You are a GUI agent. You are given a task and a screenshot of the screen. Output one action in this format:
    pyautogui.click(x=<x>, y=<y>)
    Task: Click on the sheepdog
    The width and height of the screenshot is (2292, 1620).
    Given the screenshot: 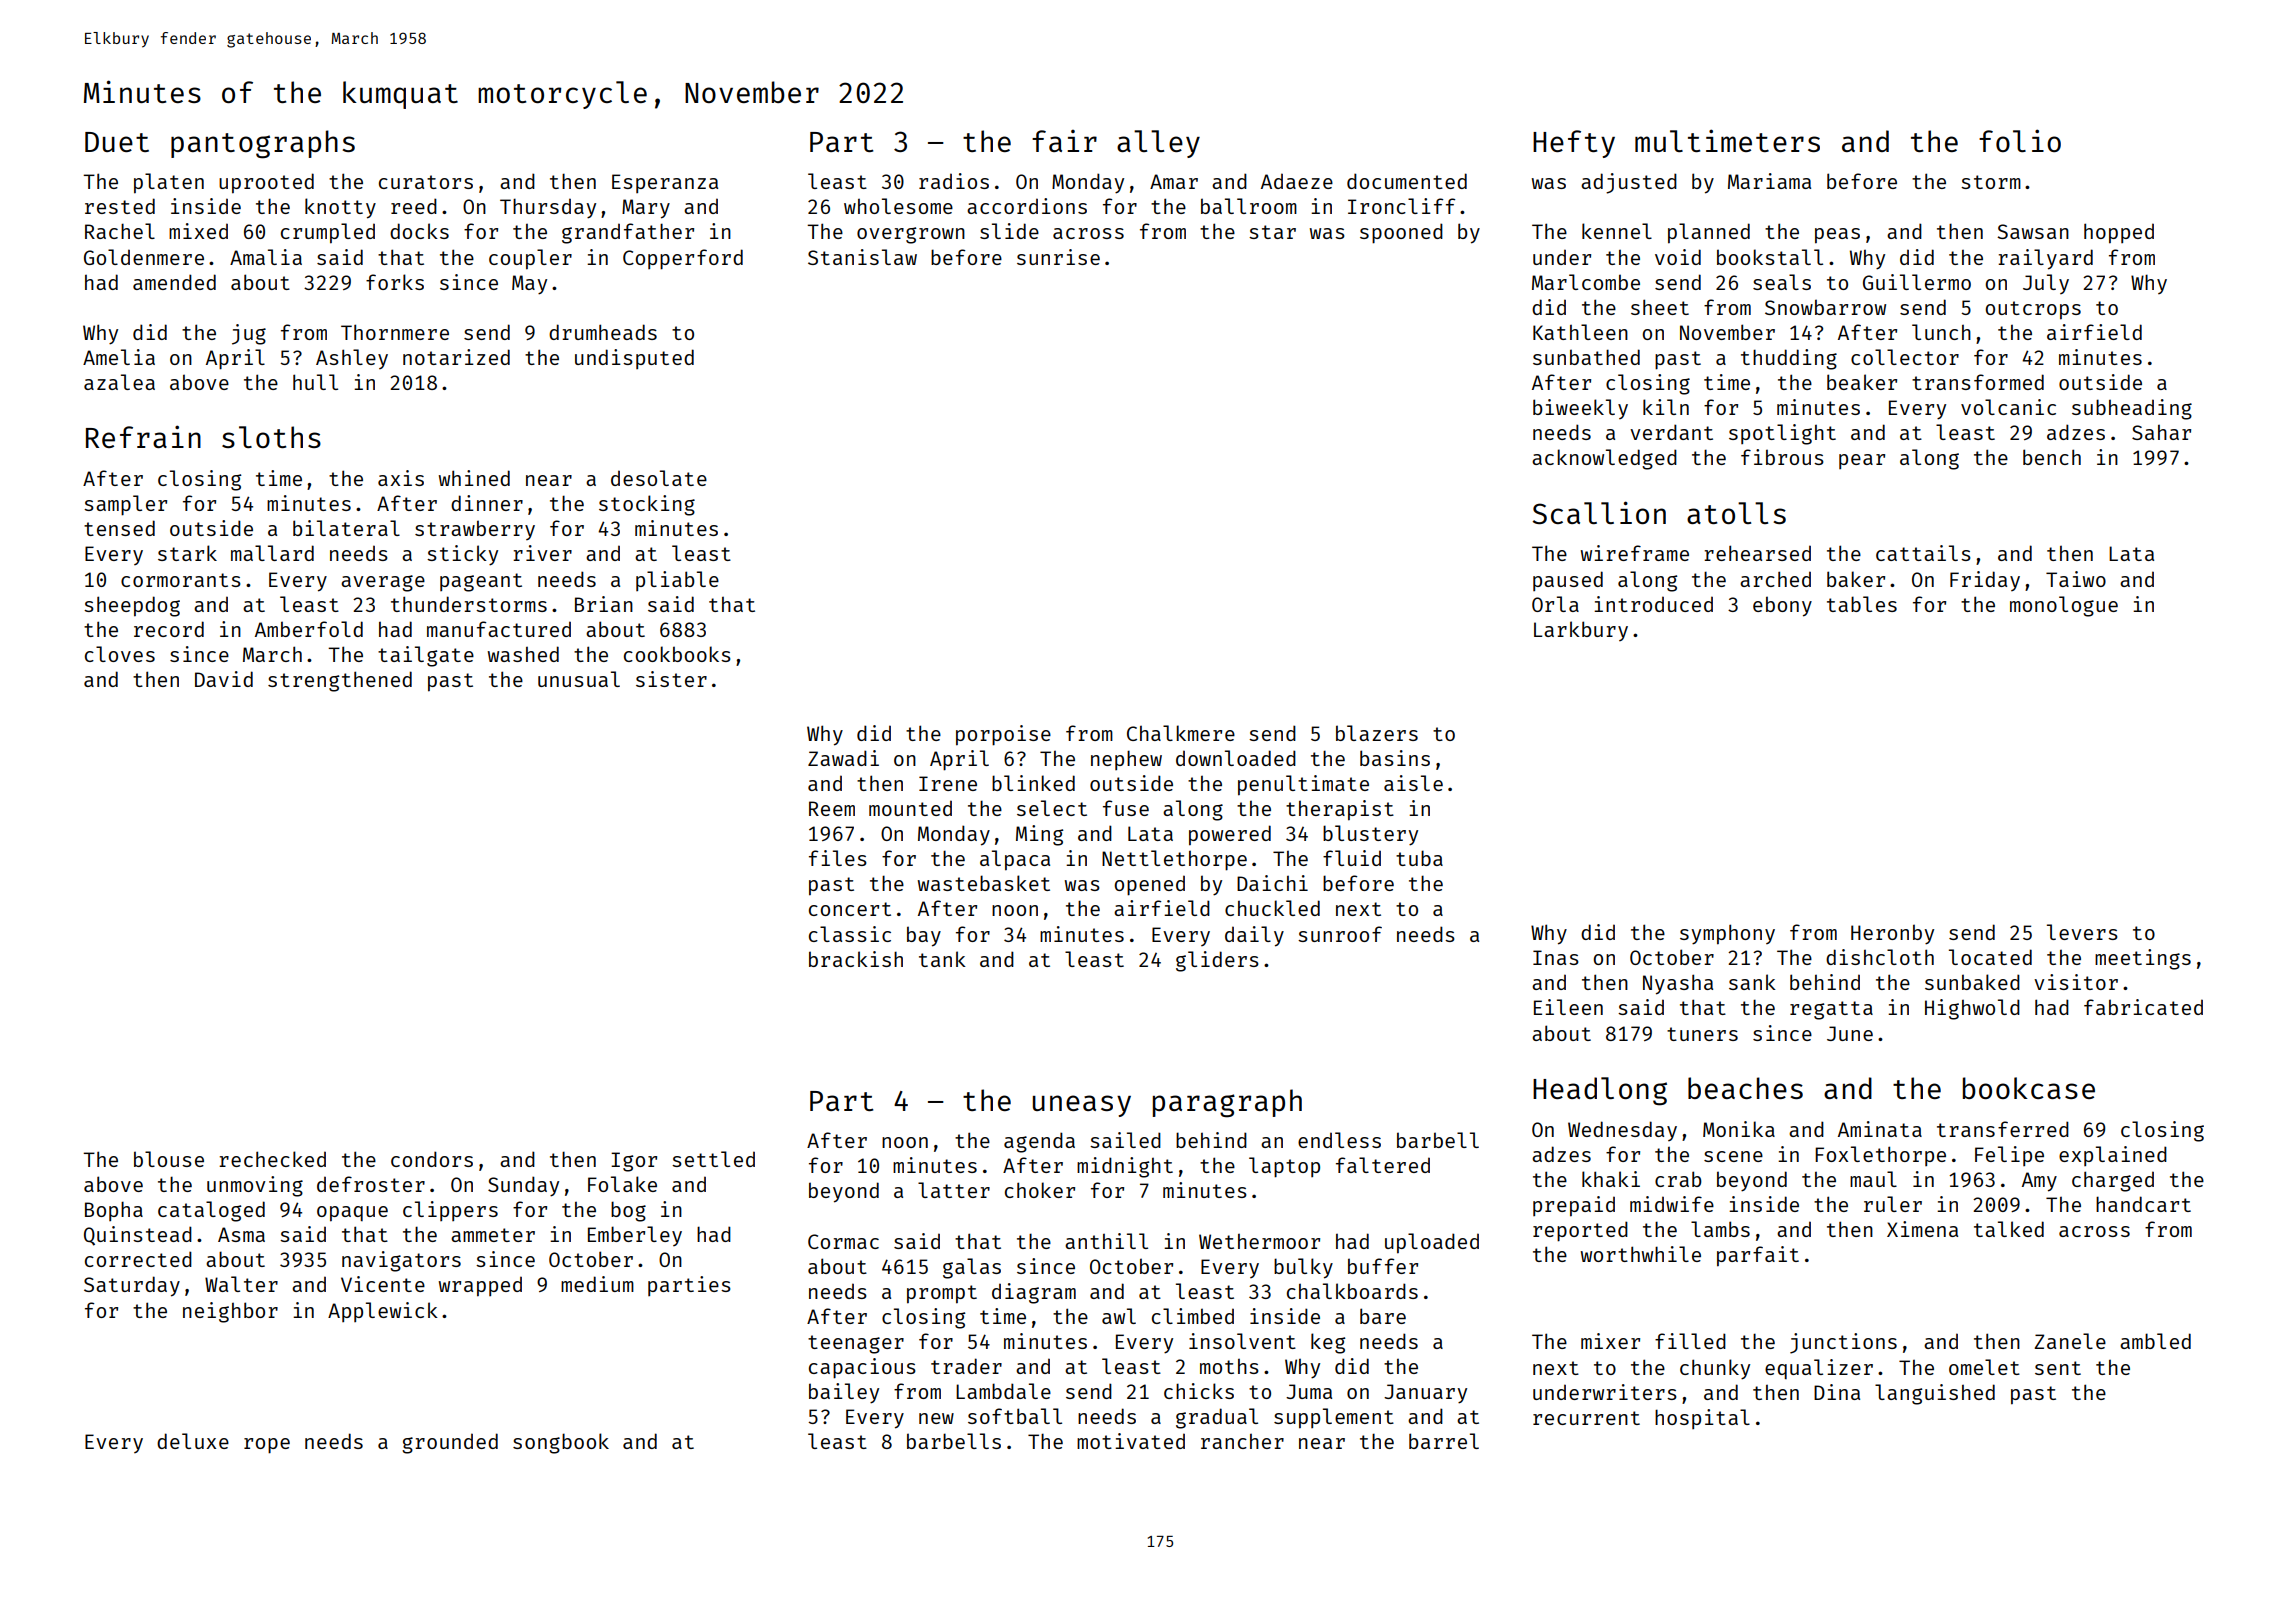 What is the action you would take?
    pyautogui.click(x=132, y=606)
